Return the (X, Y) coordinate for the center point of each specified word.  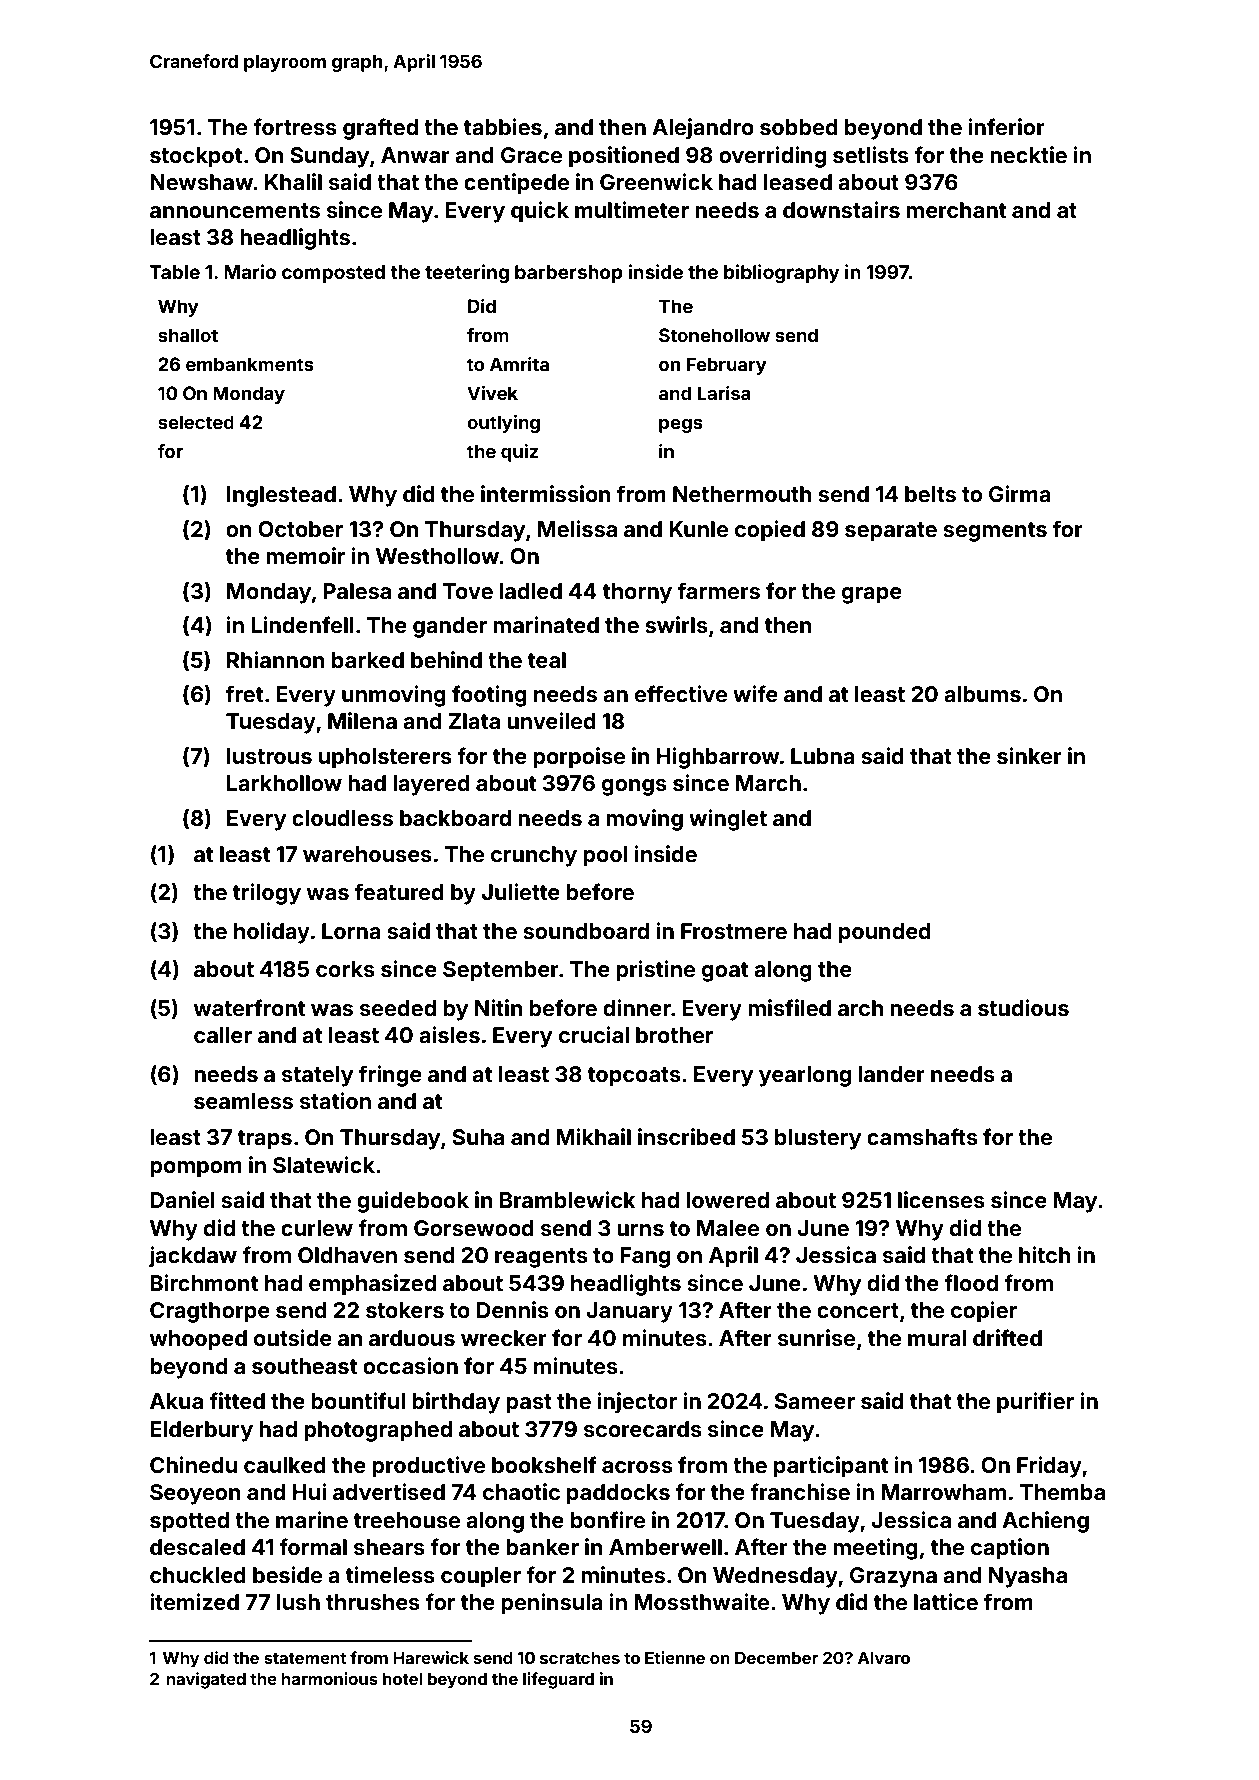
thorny (637, 593)
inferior (1007, 126)
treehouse (407, 1520)
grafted (380, 129)
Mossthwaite (701, 1601)
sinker (1029, 755)
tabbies (503, 126)
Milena (362, 720)
